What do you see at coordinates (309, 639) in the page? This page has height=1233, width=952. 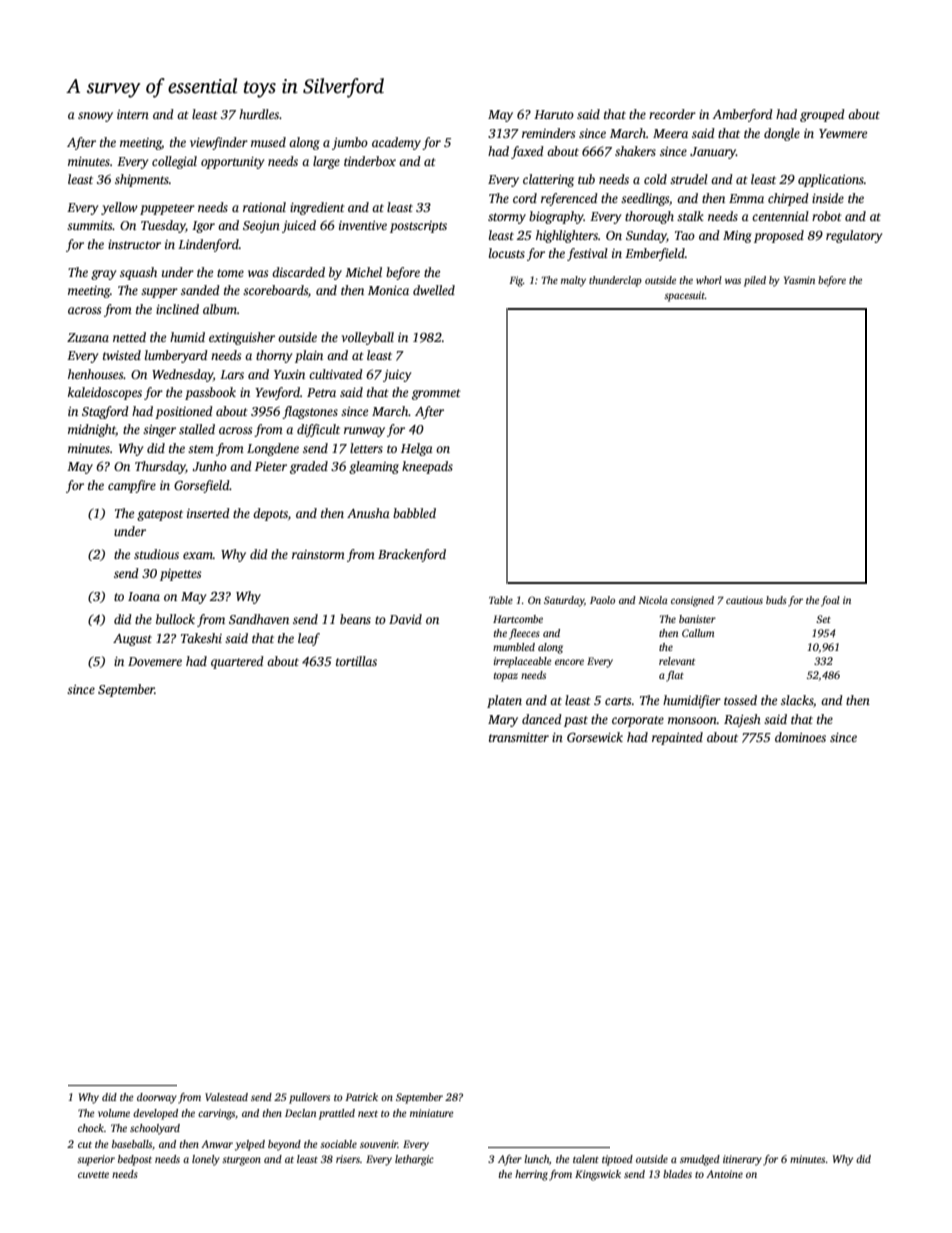 I see `leaf` at bounding box center [309, 639].
